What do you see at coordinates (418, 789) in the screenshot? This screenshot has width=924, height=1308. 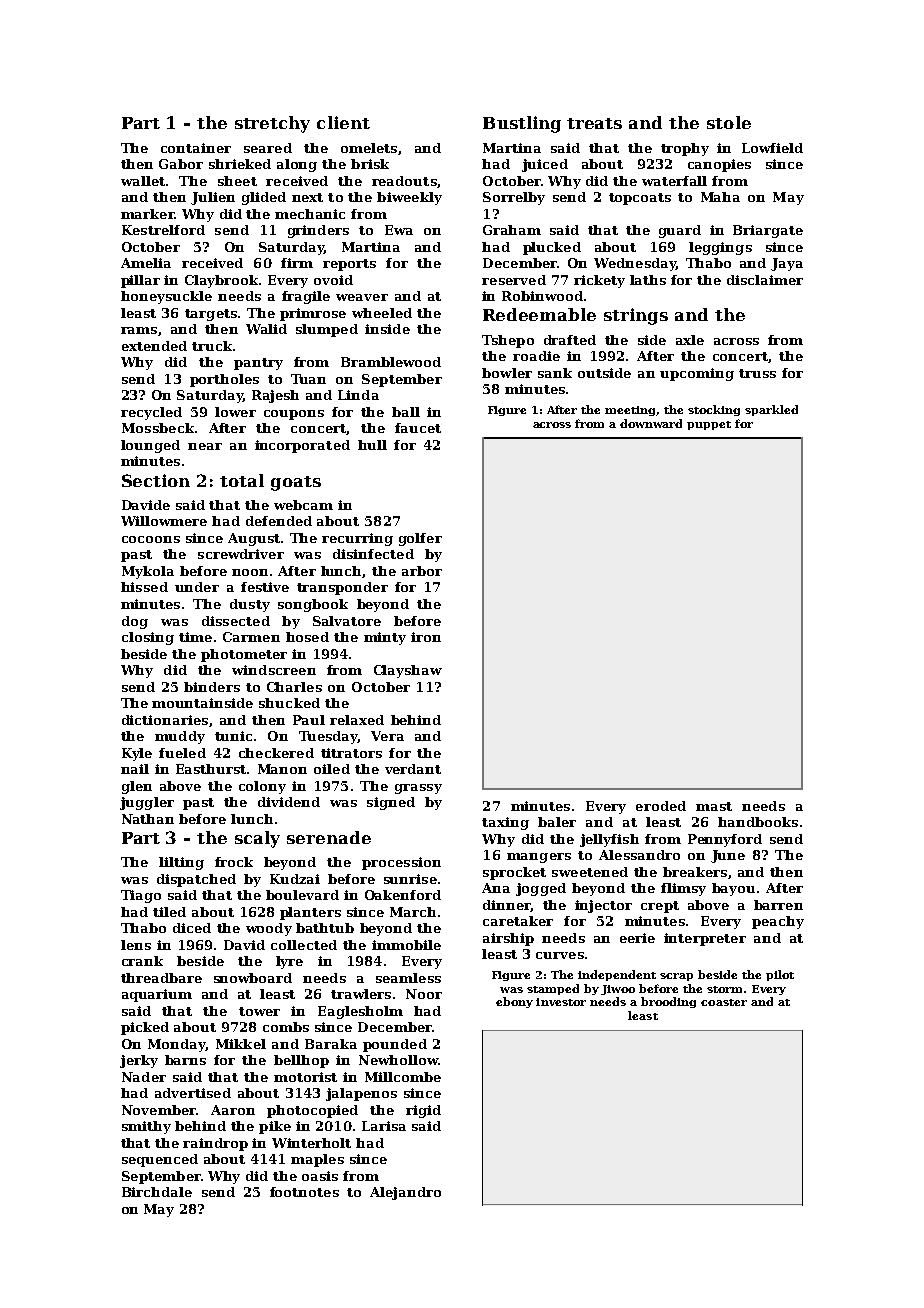 I see `grassy` at bounding box center [418, 789].
